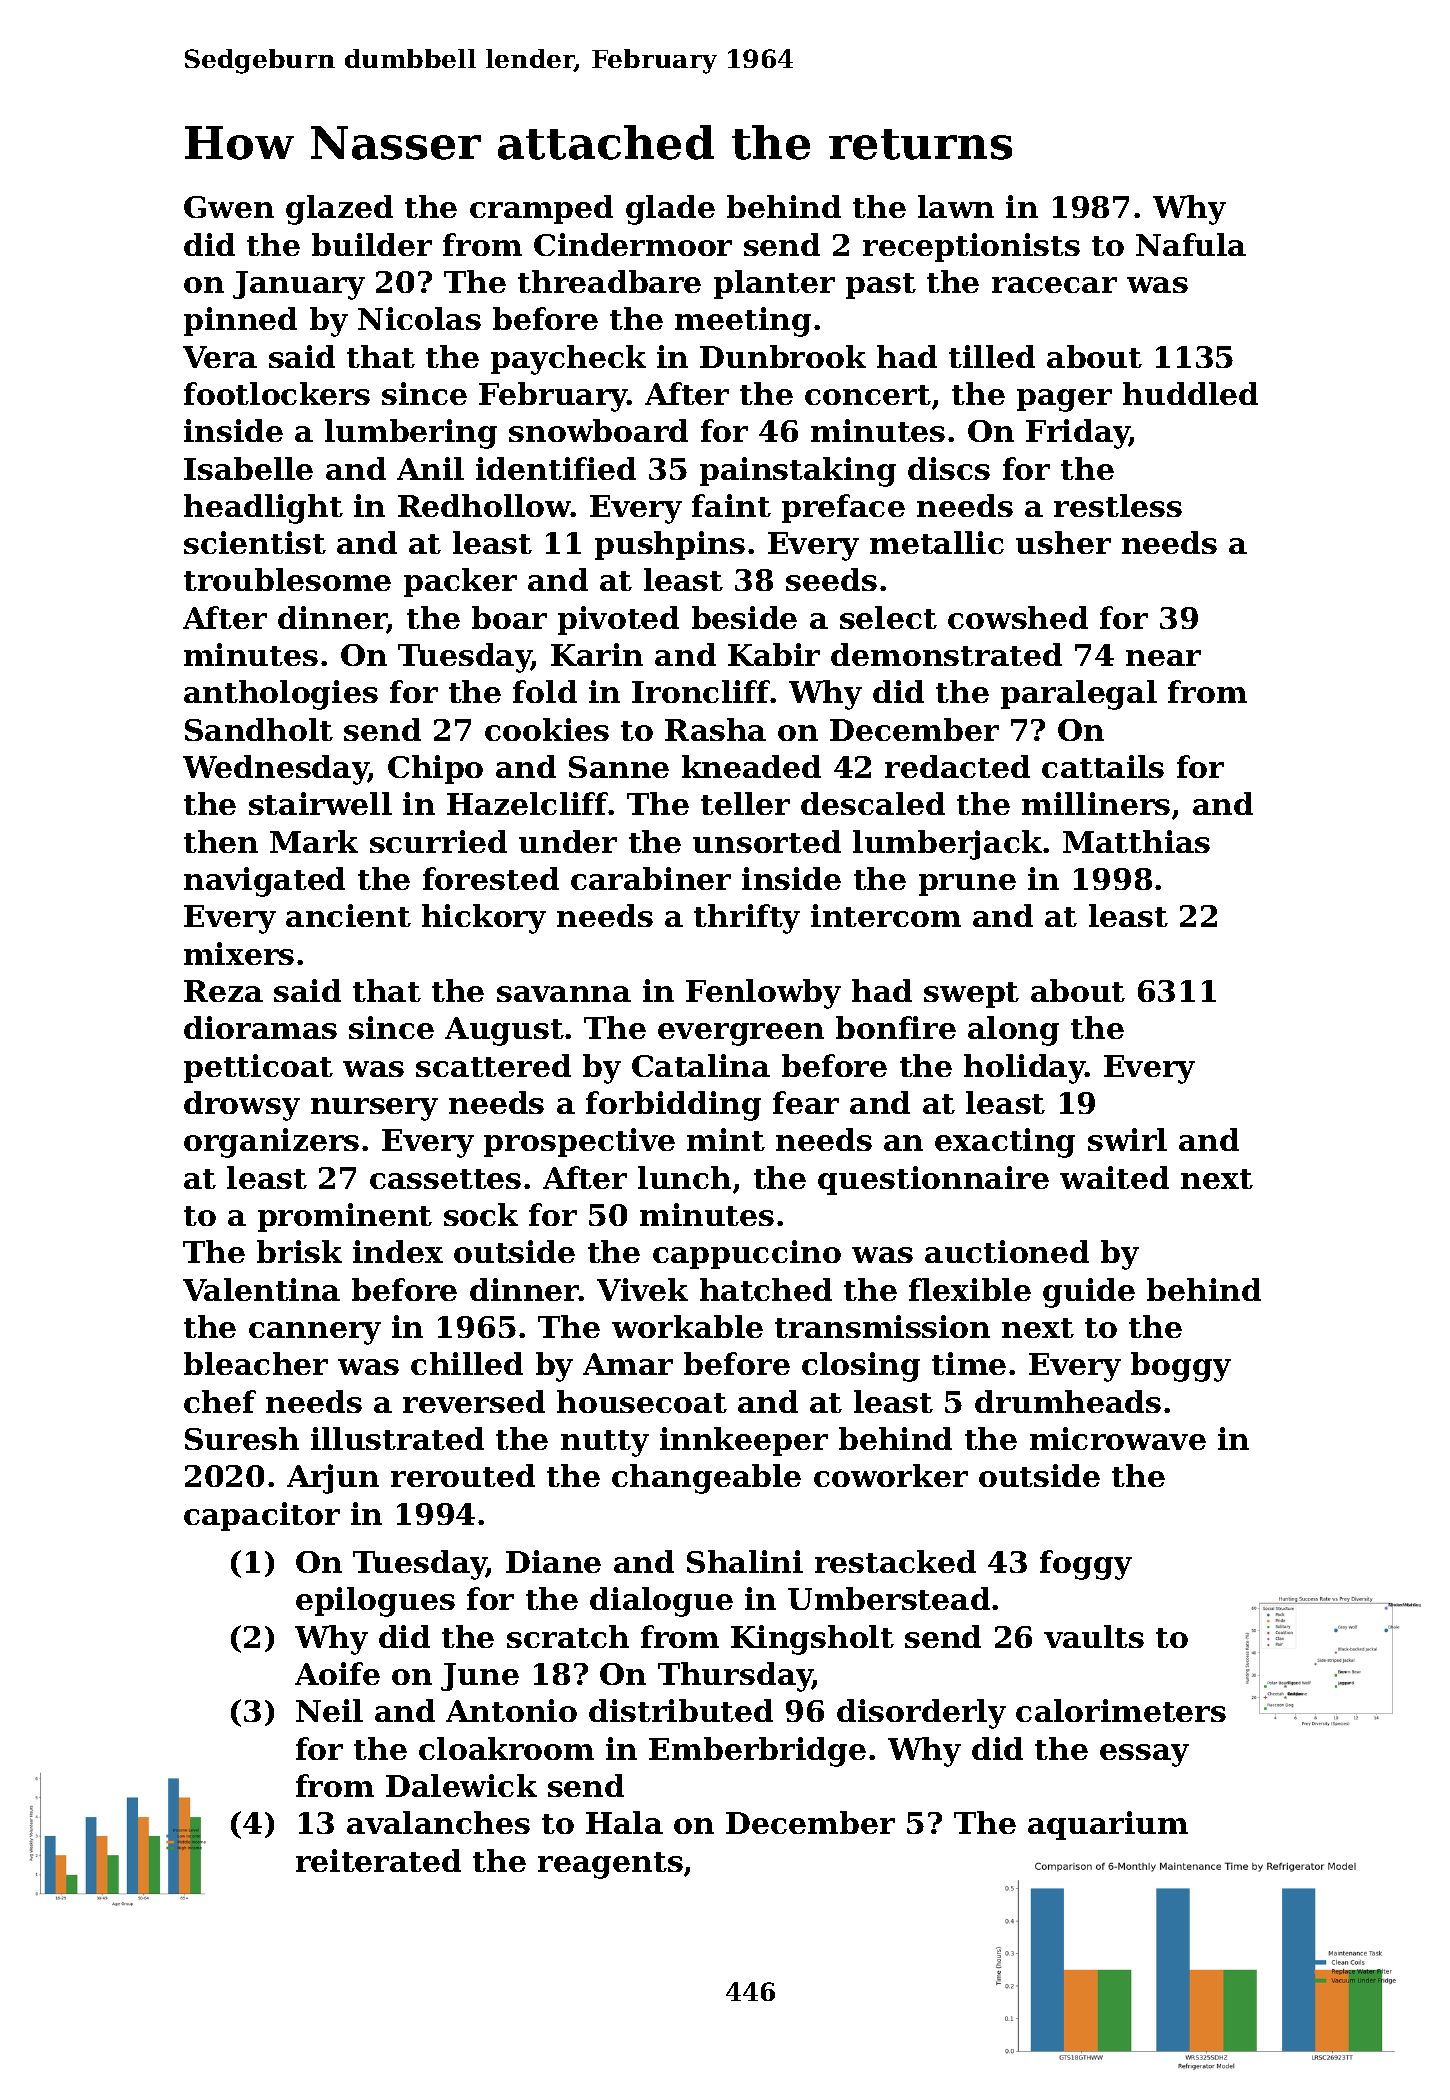  What do you see at coordinates (348, 915) in the screenshot?
I see `ancient` at bounding box center [348, 915].
